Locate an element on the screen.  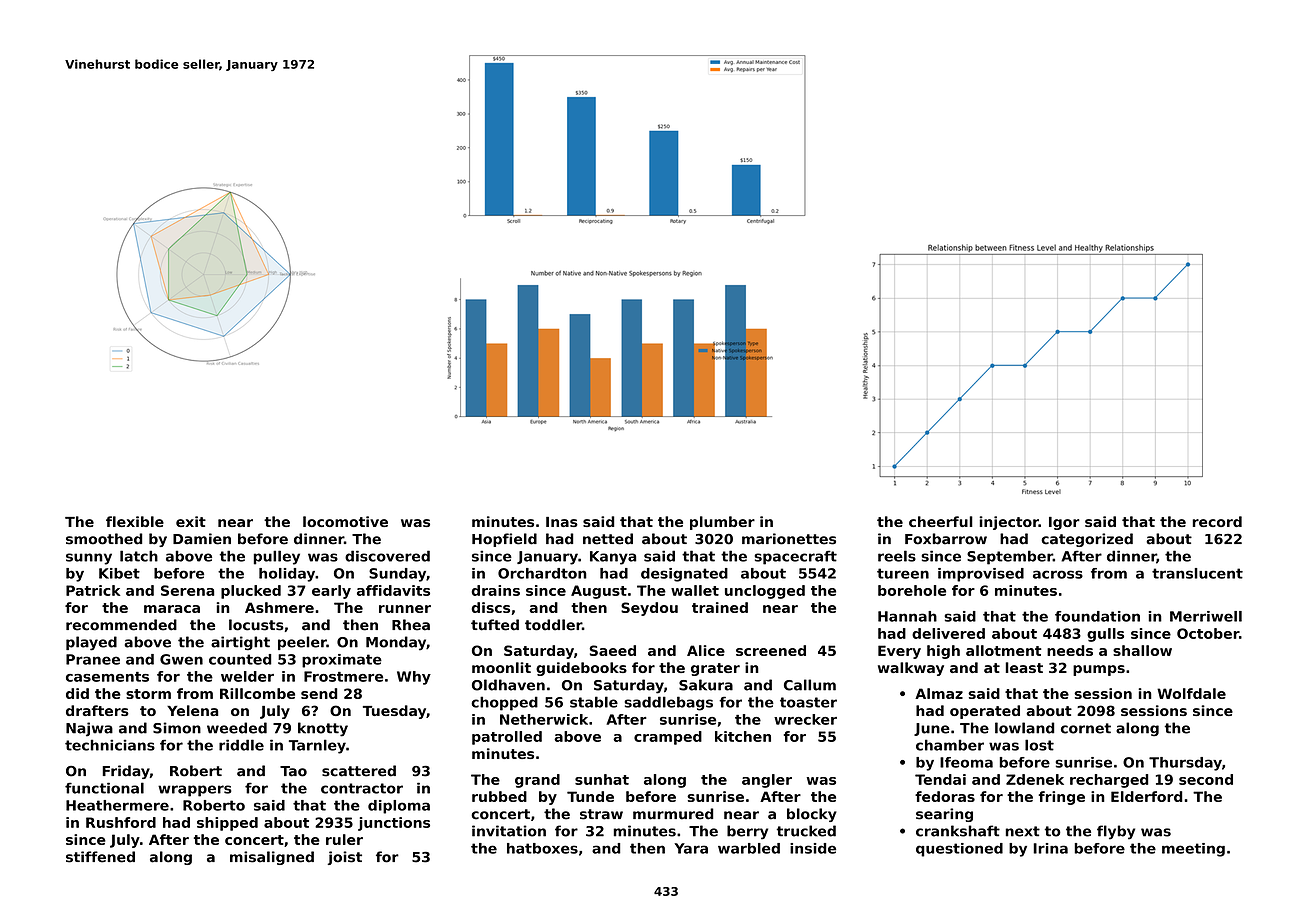
technicians is located at coordinates (110, 745).
